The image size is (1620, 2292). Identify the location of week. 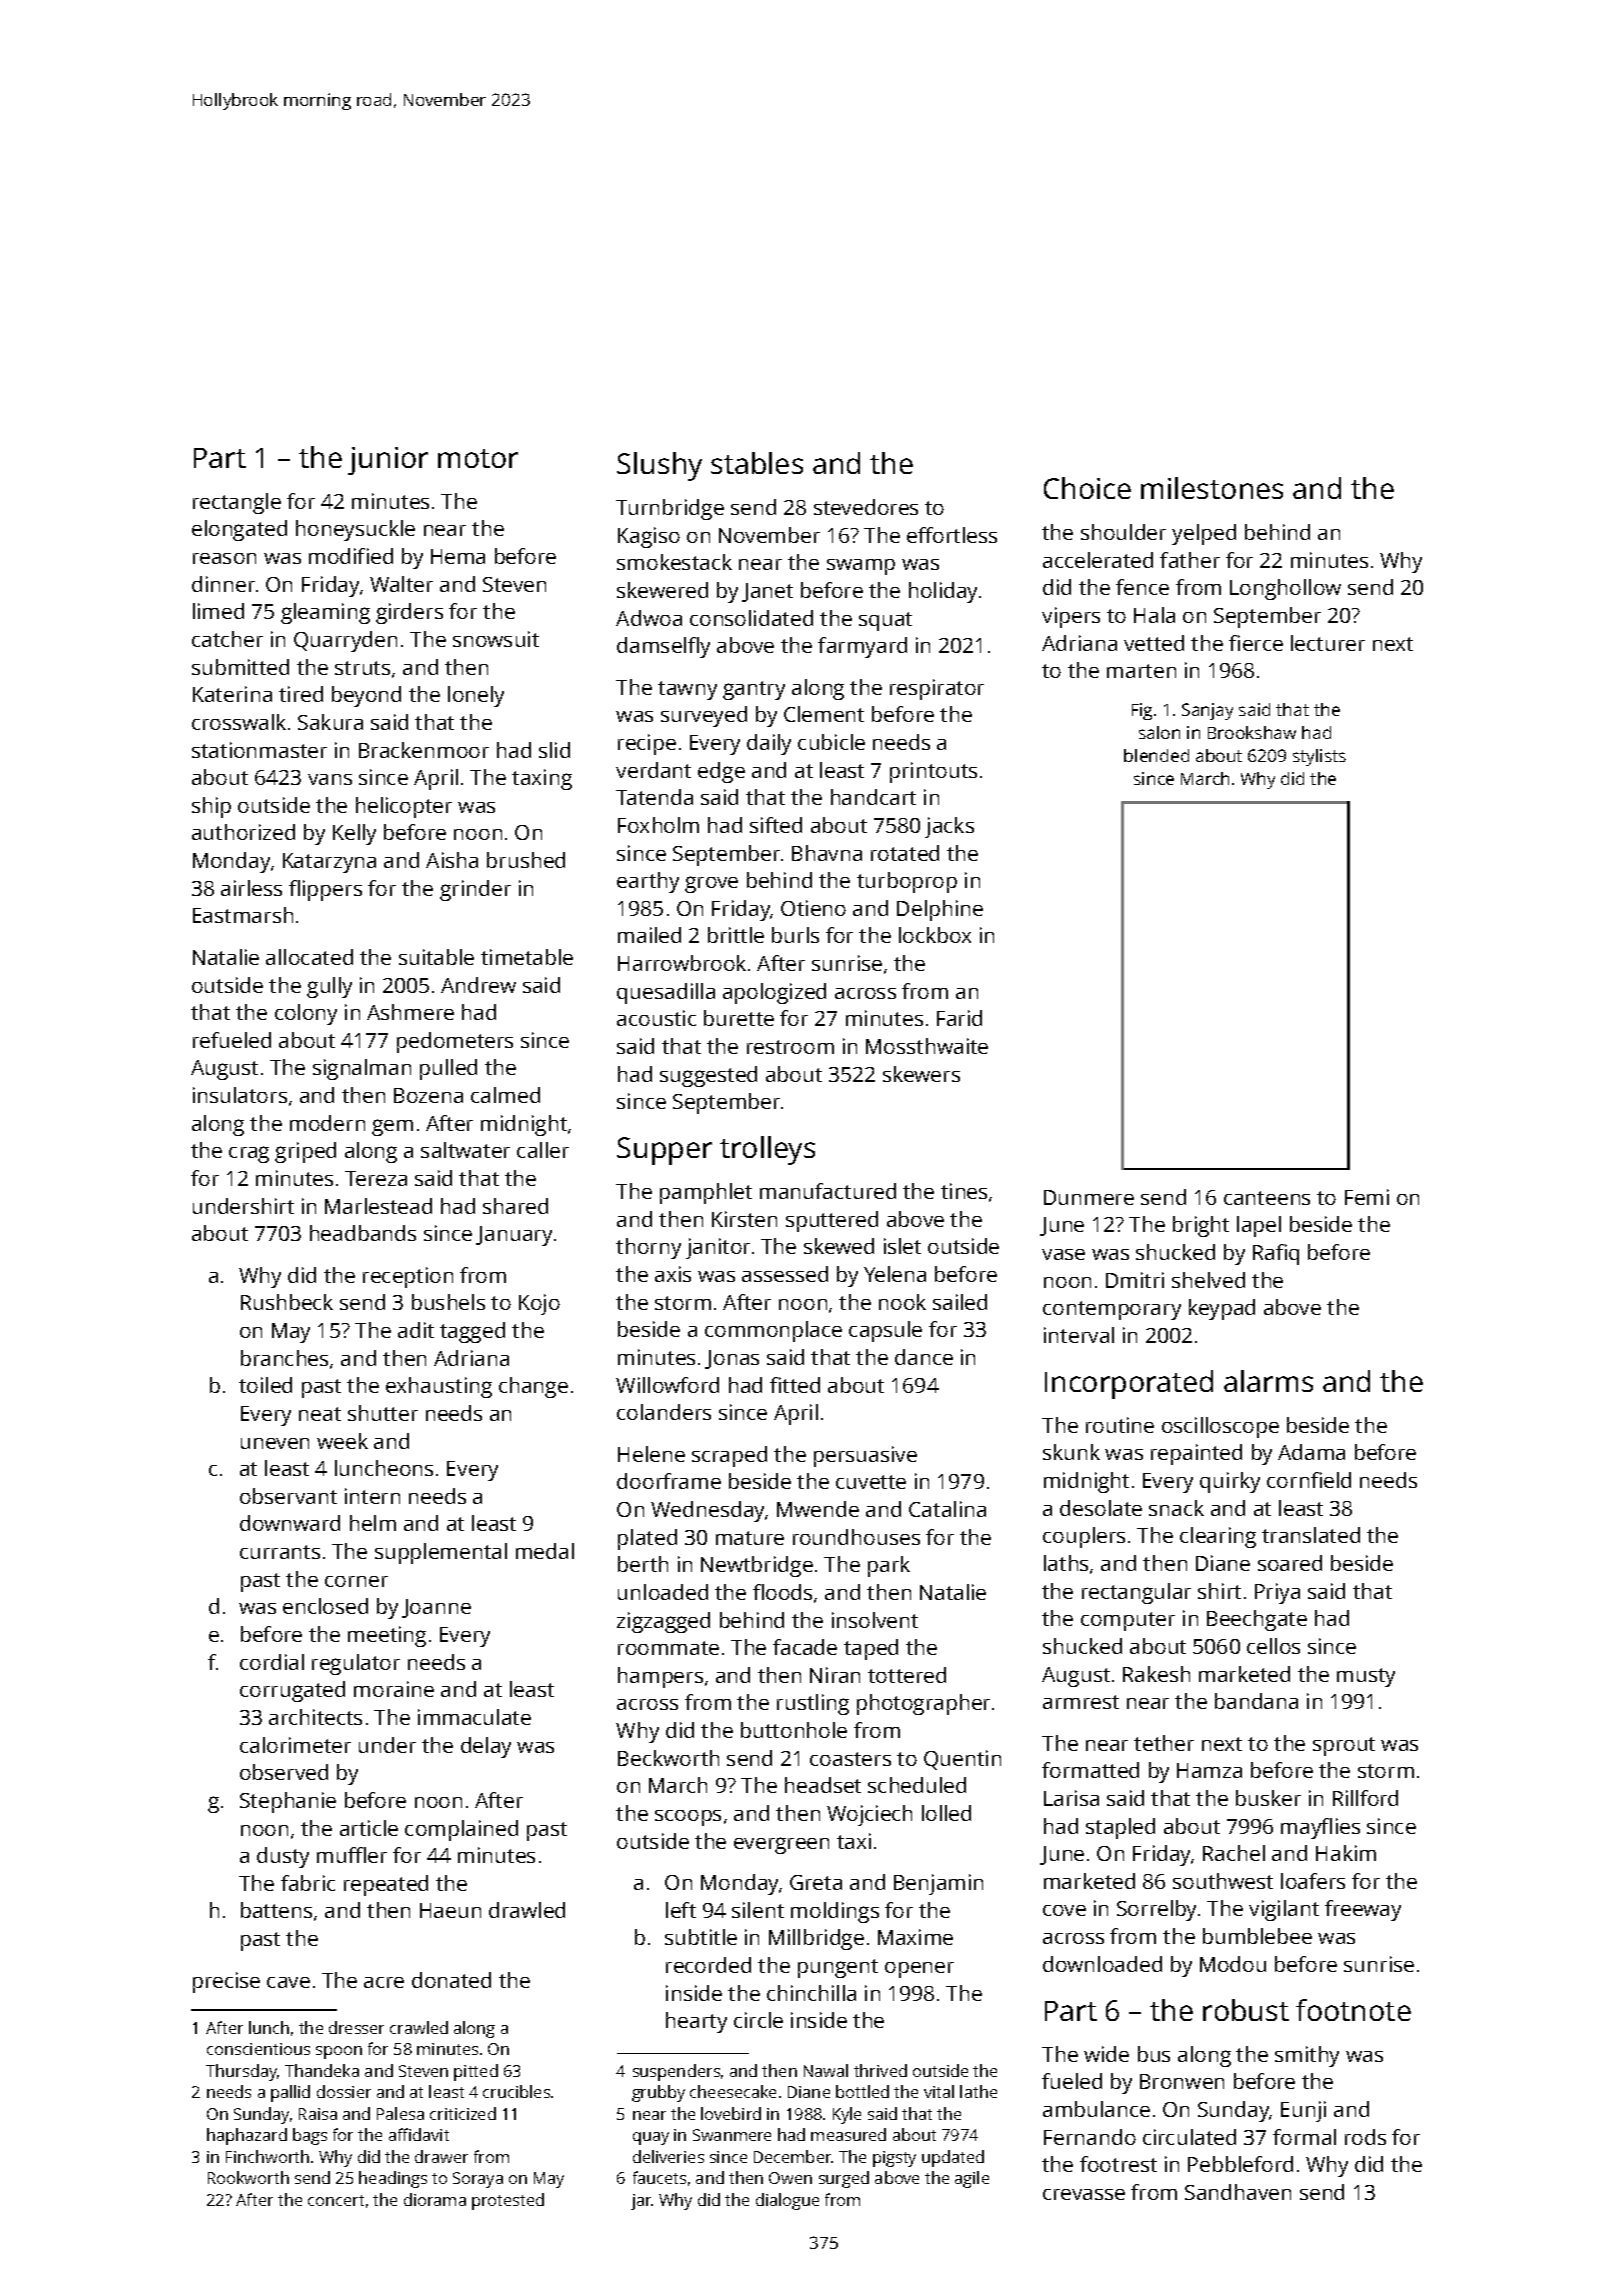
(342, 1441).
